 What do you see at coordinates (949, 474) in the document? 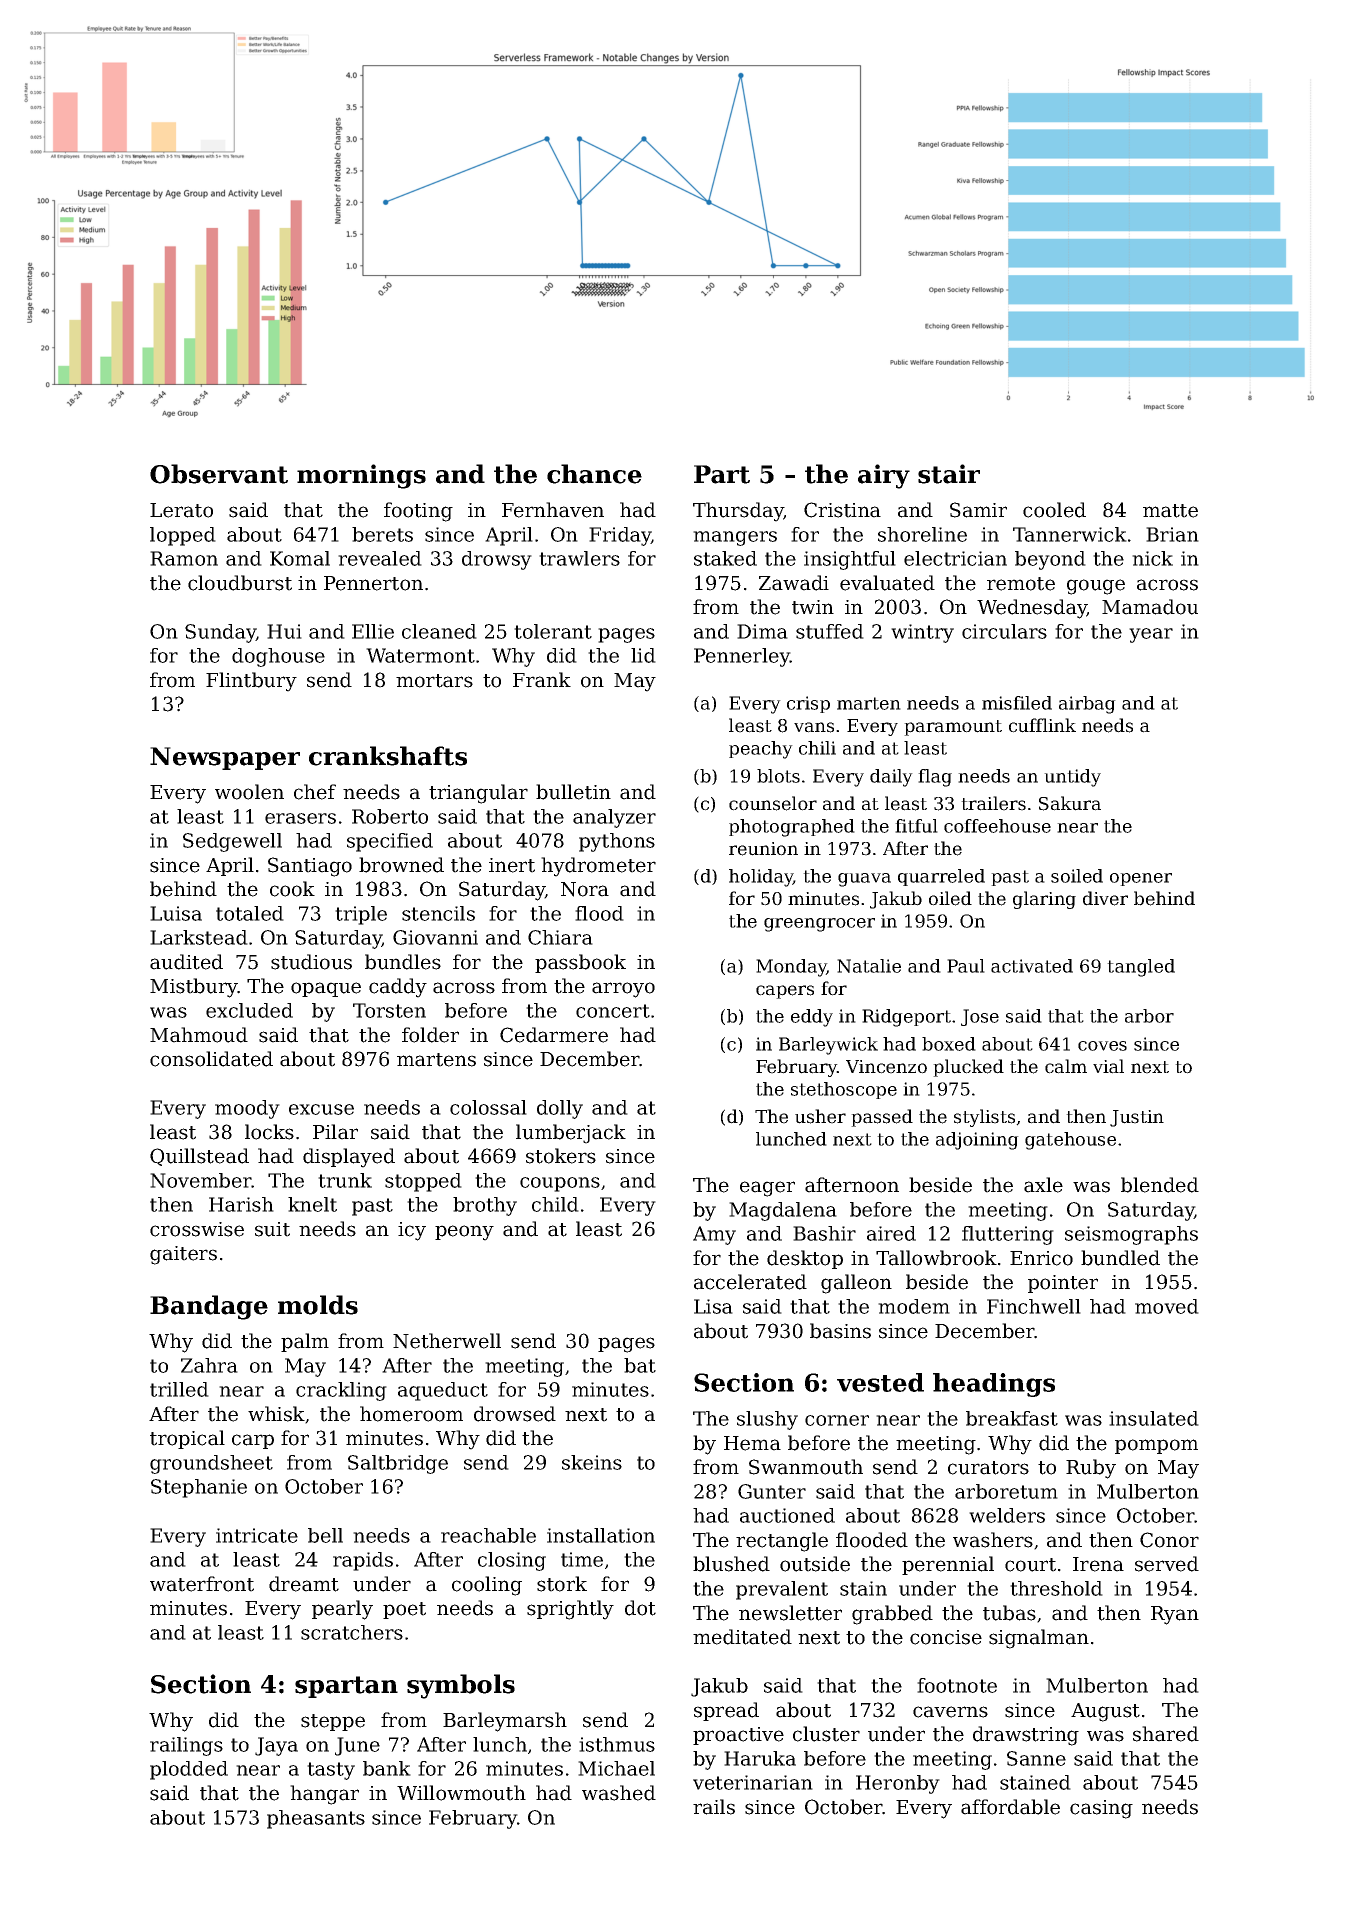
I see `stair` at bounding box center [949, 474].
